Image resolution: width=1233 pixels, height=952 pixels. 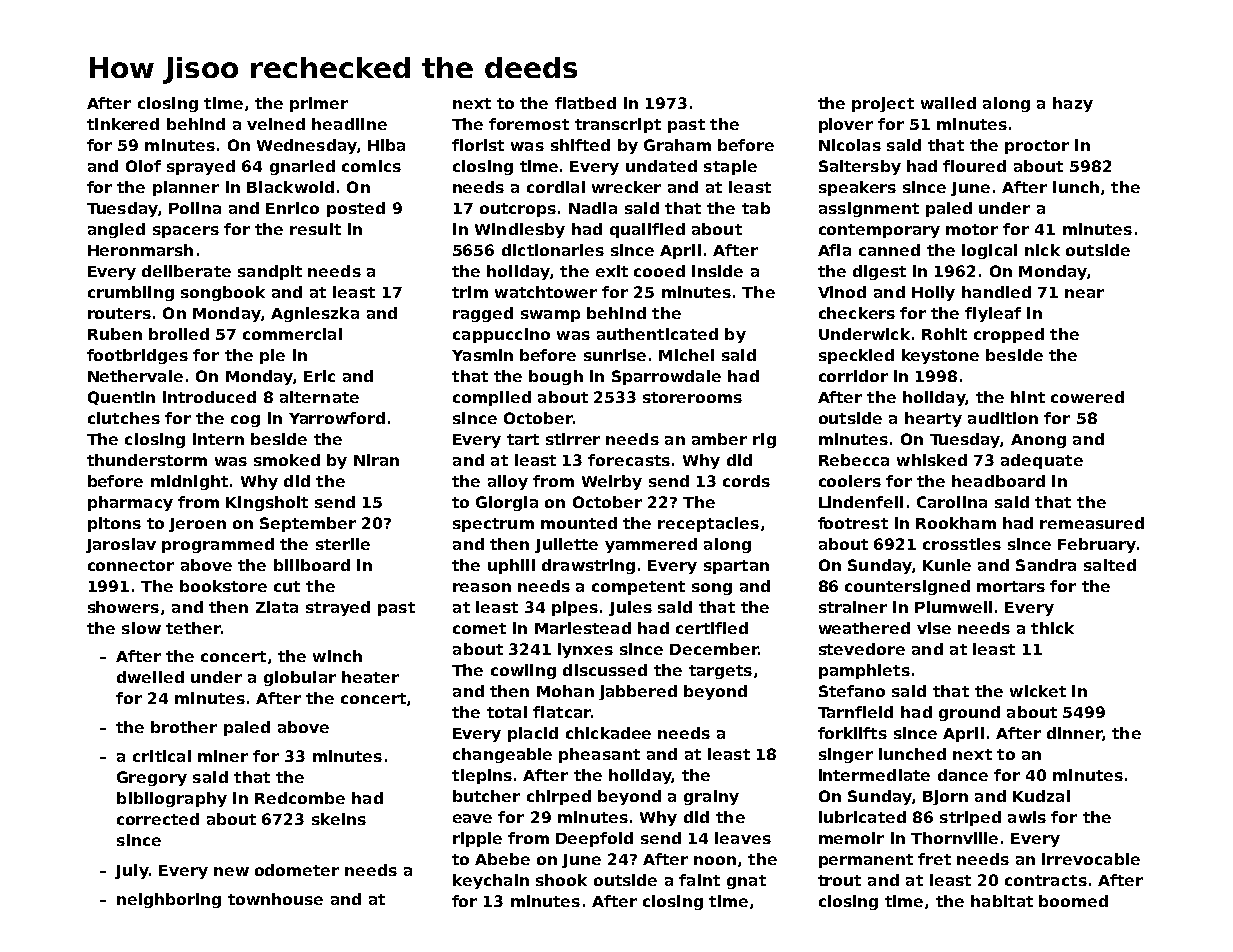 I want to click on Olof, so click(x=143, y=166).
